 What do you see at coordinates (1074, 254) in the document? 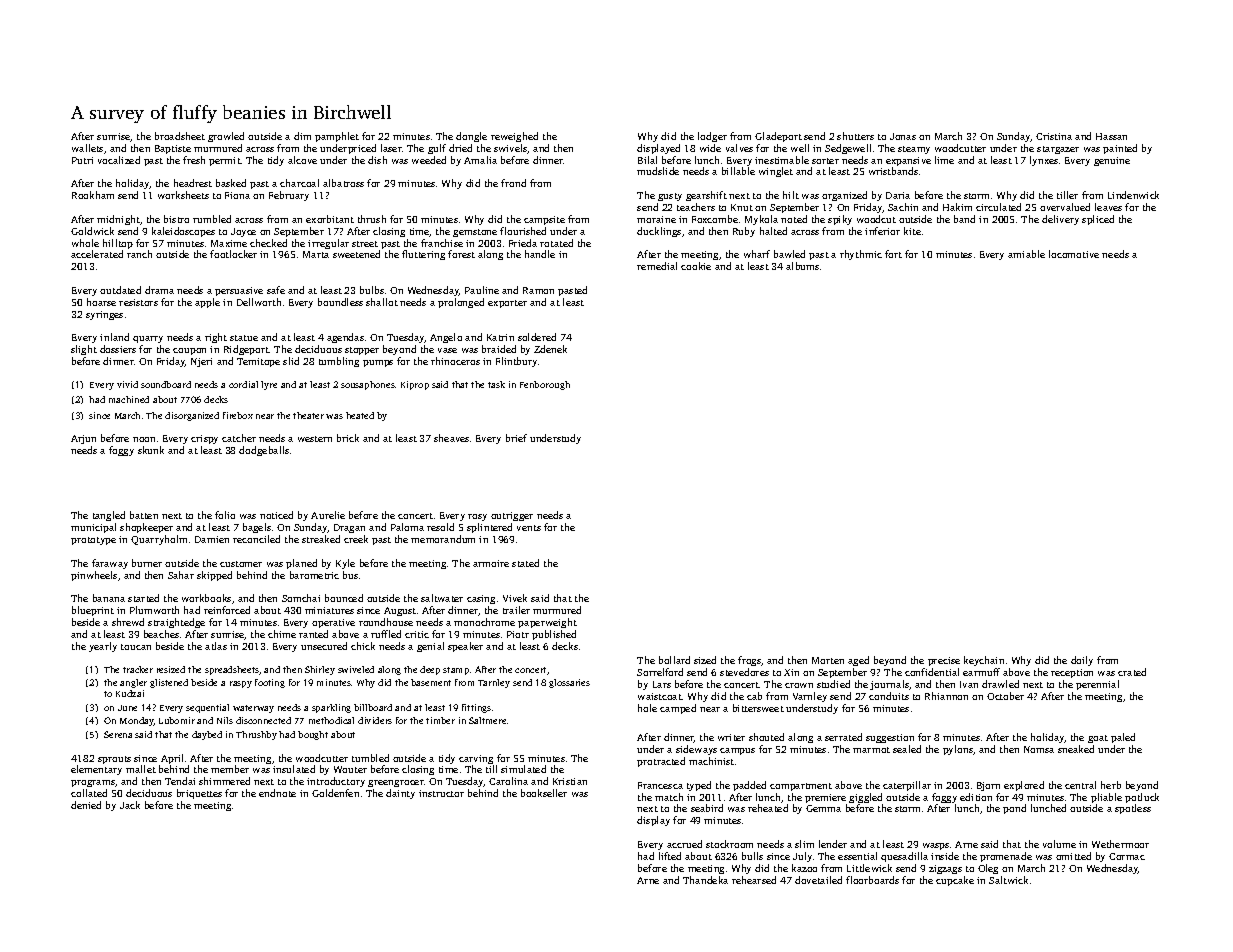
I see `locomotive` at bounding box center [1074, 254].
